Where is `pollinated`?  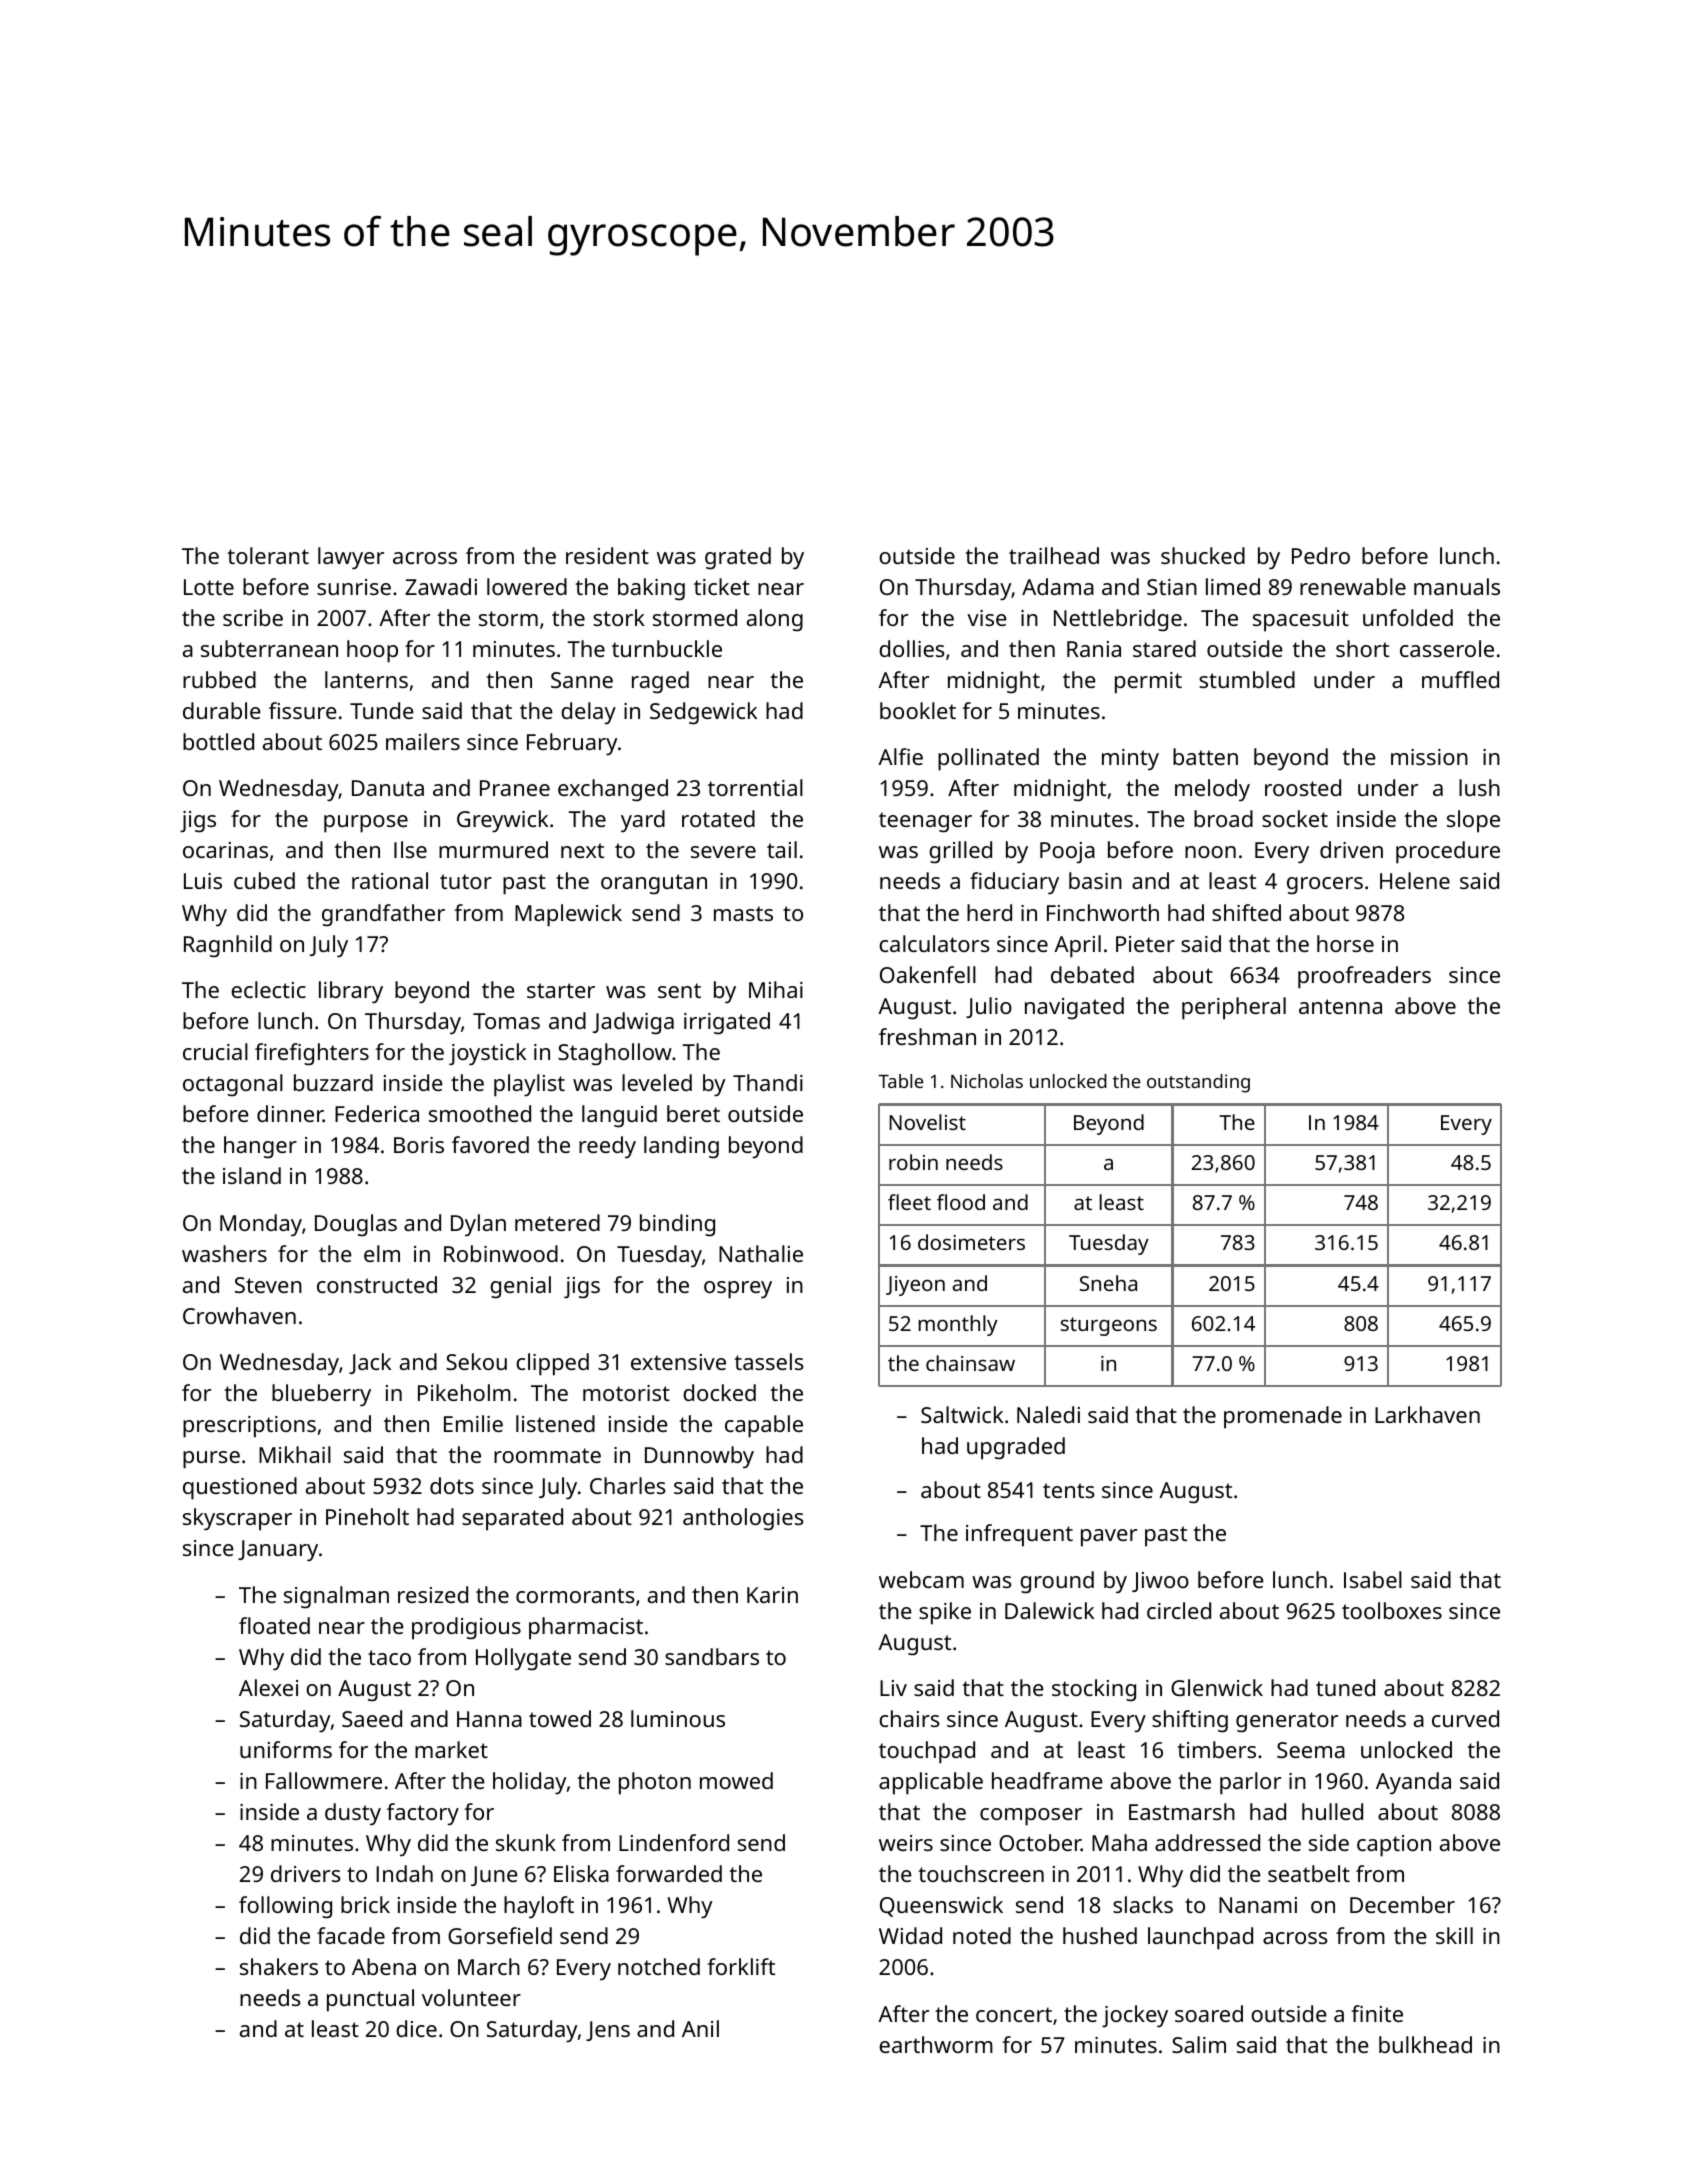 pollinated is located at coordinates (988, 759).
